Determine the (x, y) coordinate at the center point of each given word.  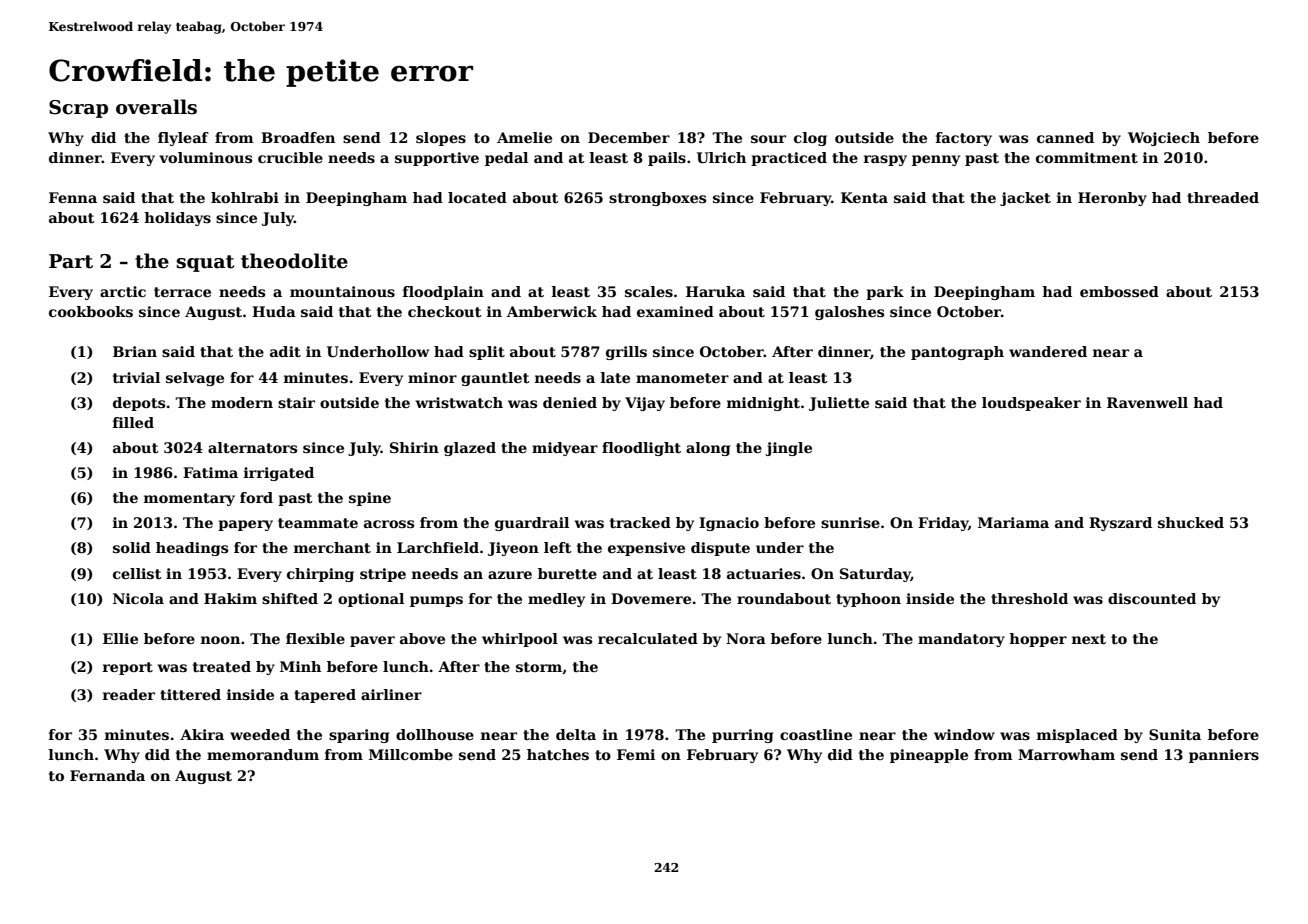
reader (129, 694)
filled (133, 422)
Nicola (138, 598)
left (558, 547)
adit (285, 351)
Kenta (864, 197)
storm (539, 667)
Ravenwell (1147, 402)
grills (626, 353)
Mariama (1013, 522)
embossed (1119, 291)
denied (570, 402)
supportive (437, 159)
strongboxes (657, 199)
